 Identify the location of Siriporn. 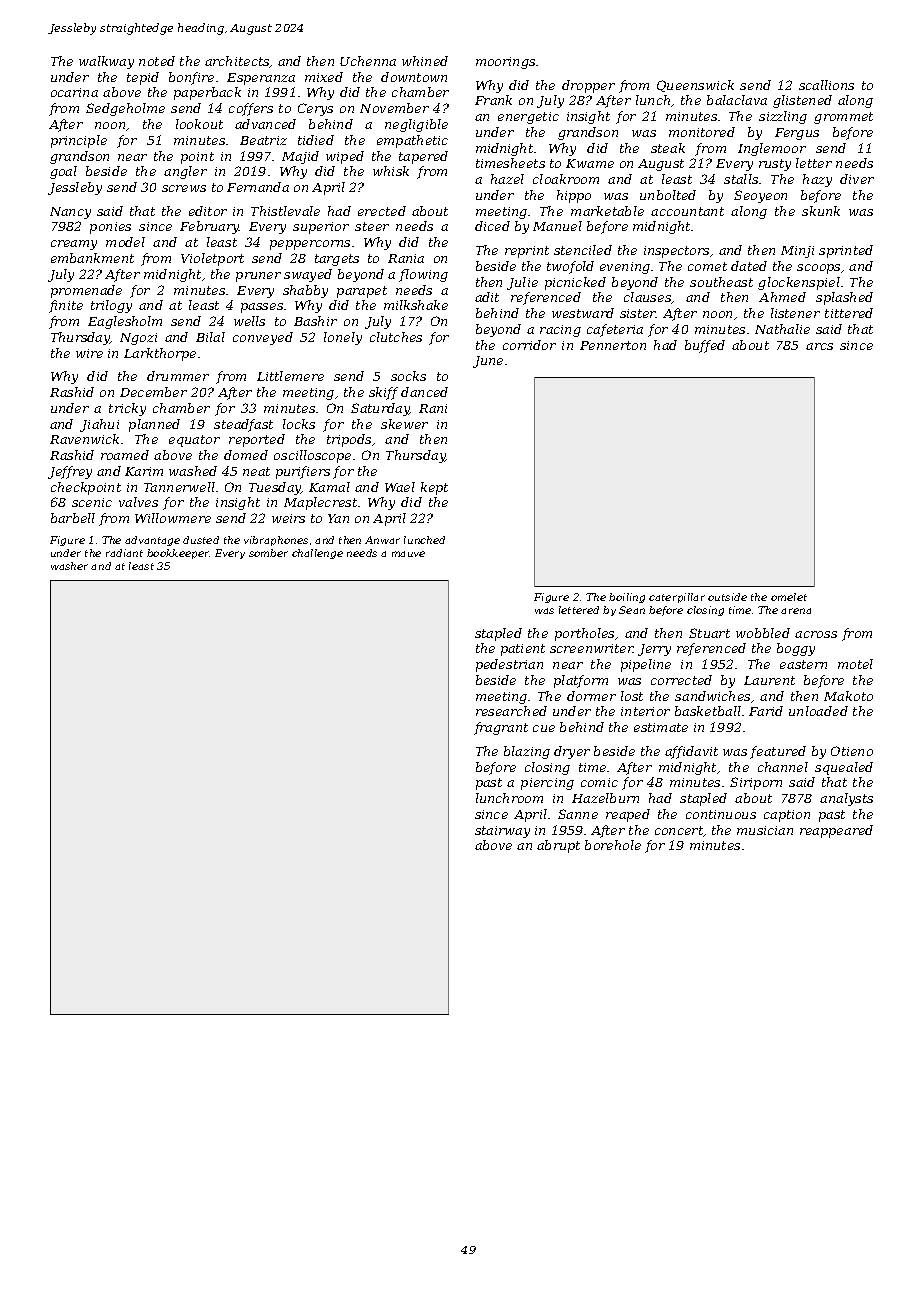
(756, 783).
